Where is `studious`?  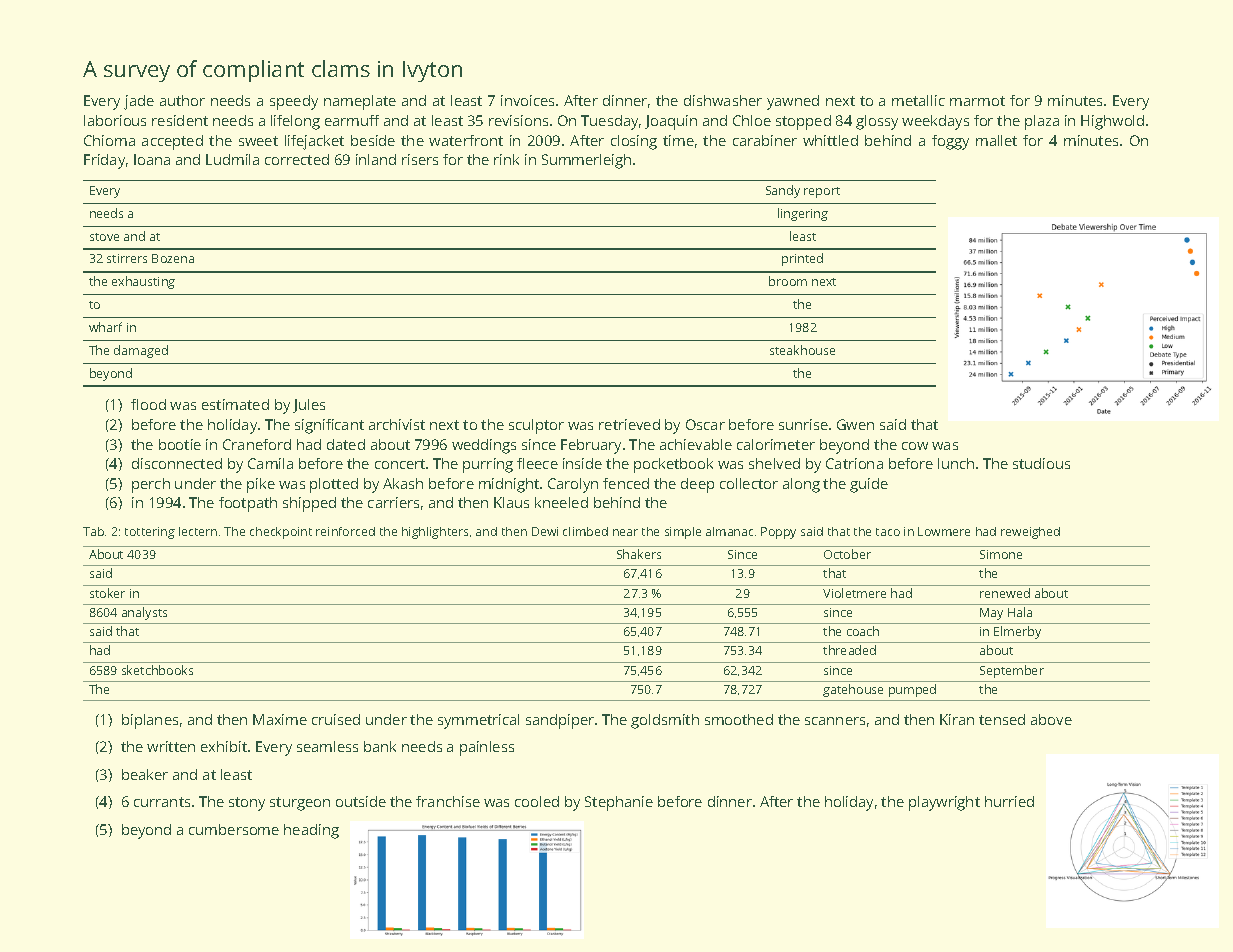
studious is located at coordinates (1041, 463).
